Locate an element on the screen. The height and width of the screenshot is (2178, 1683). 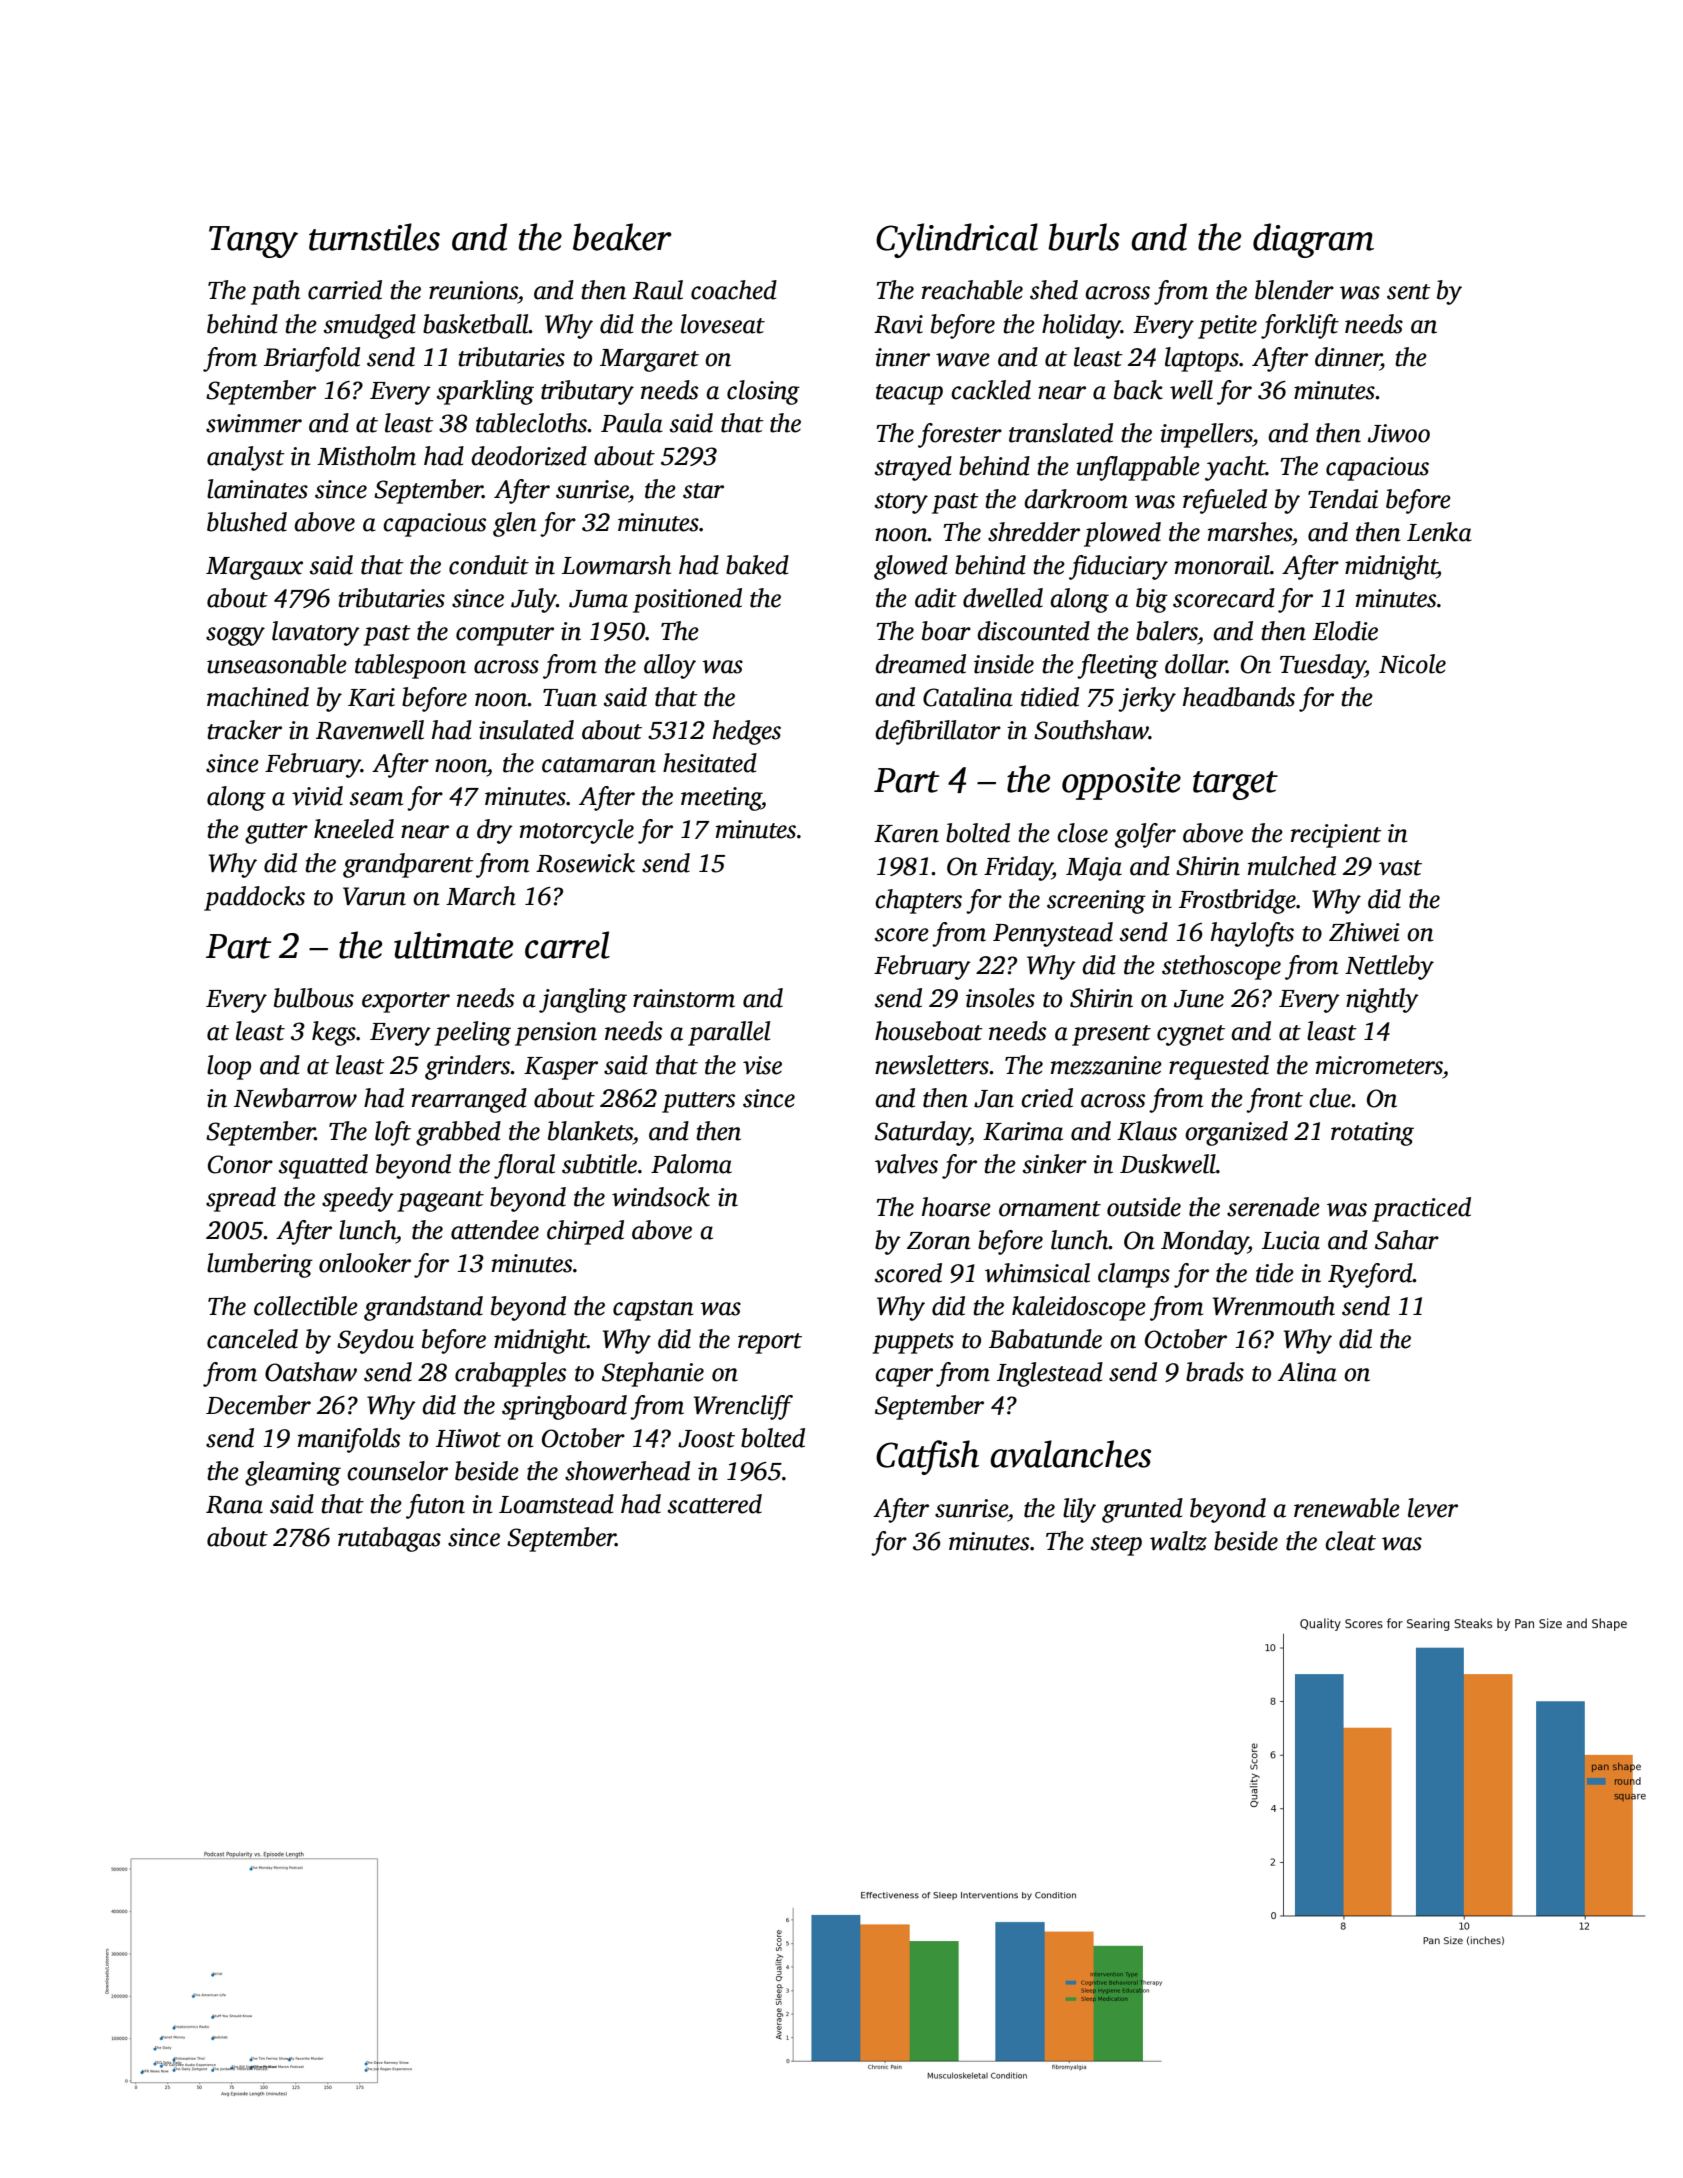
windsock is located at coordinates (661, 1197).
